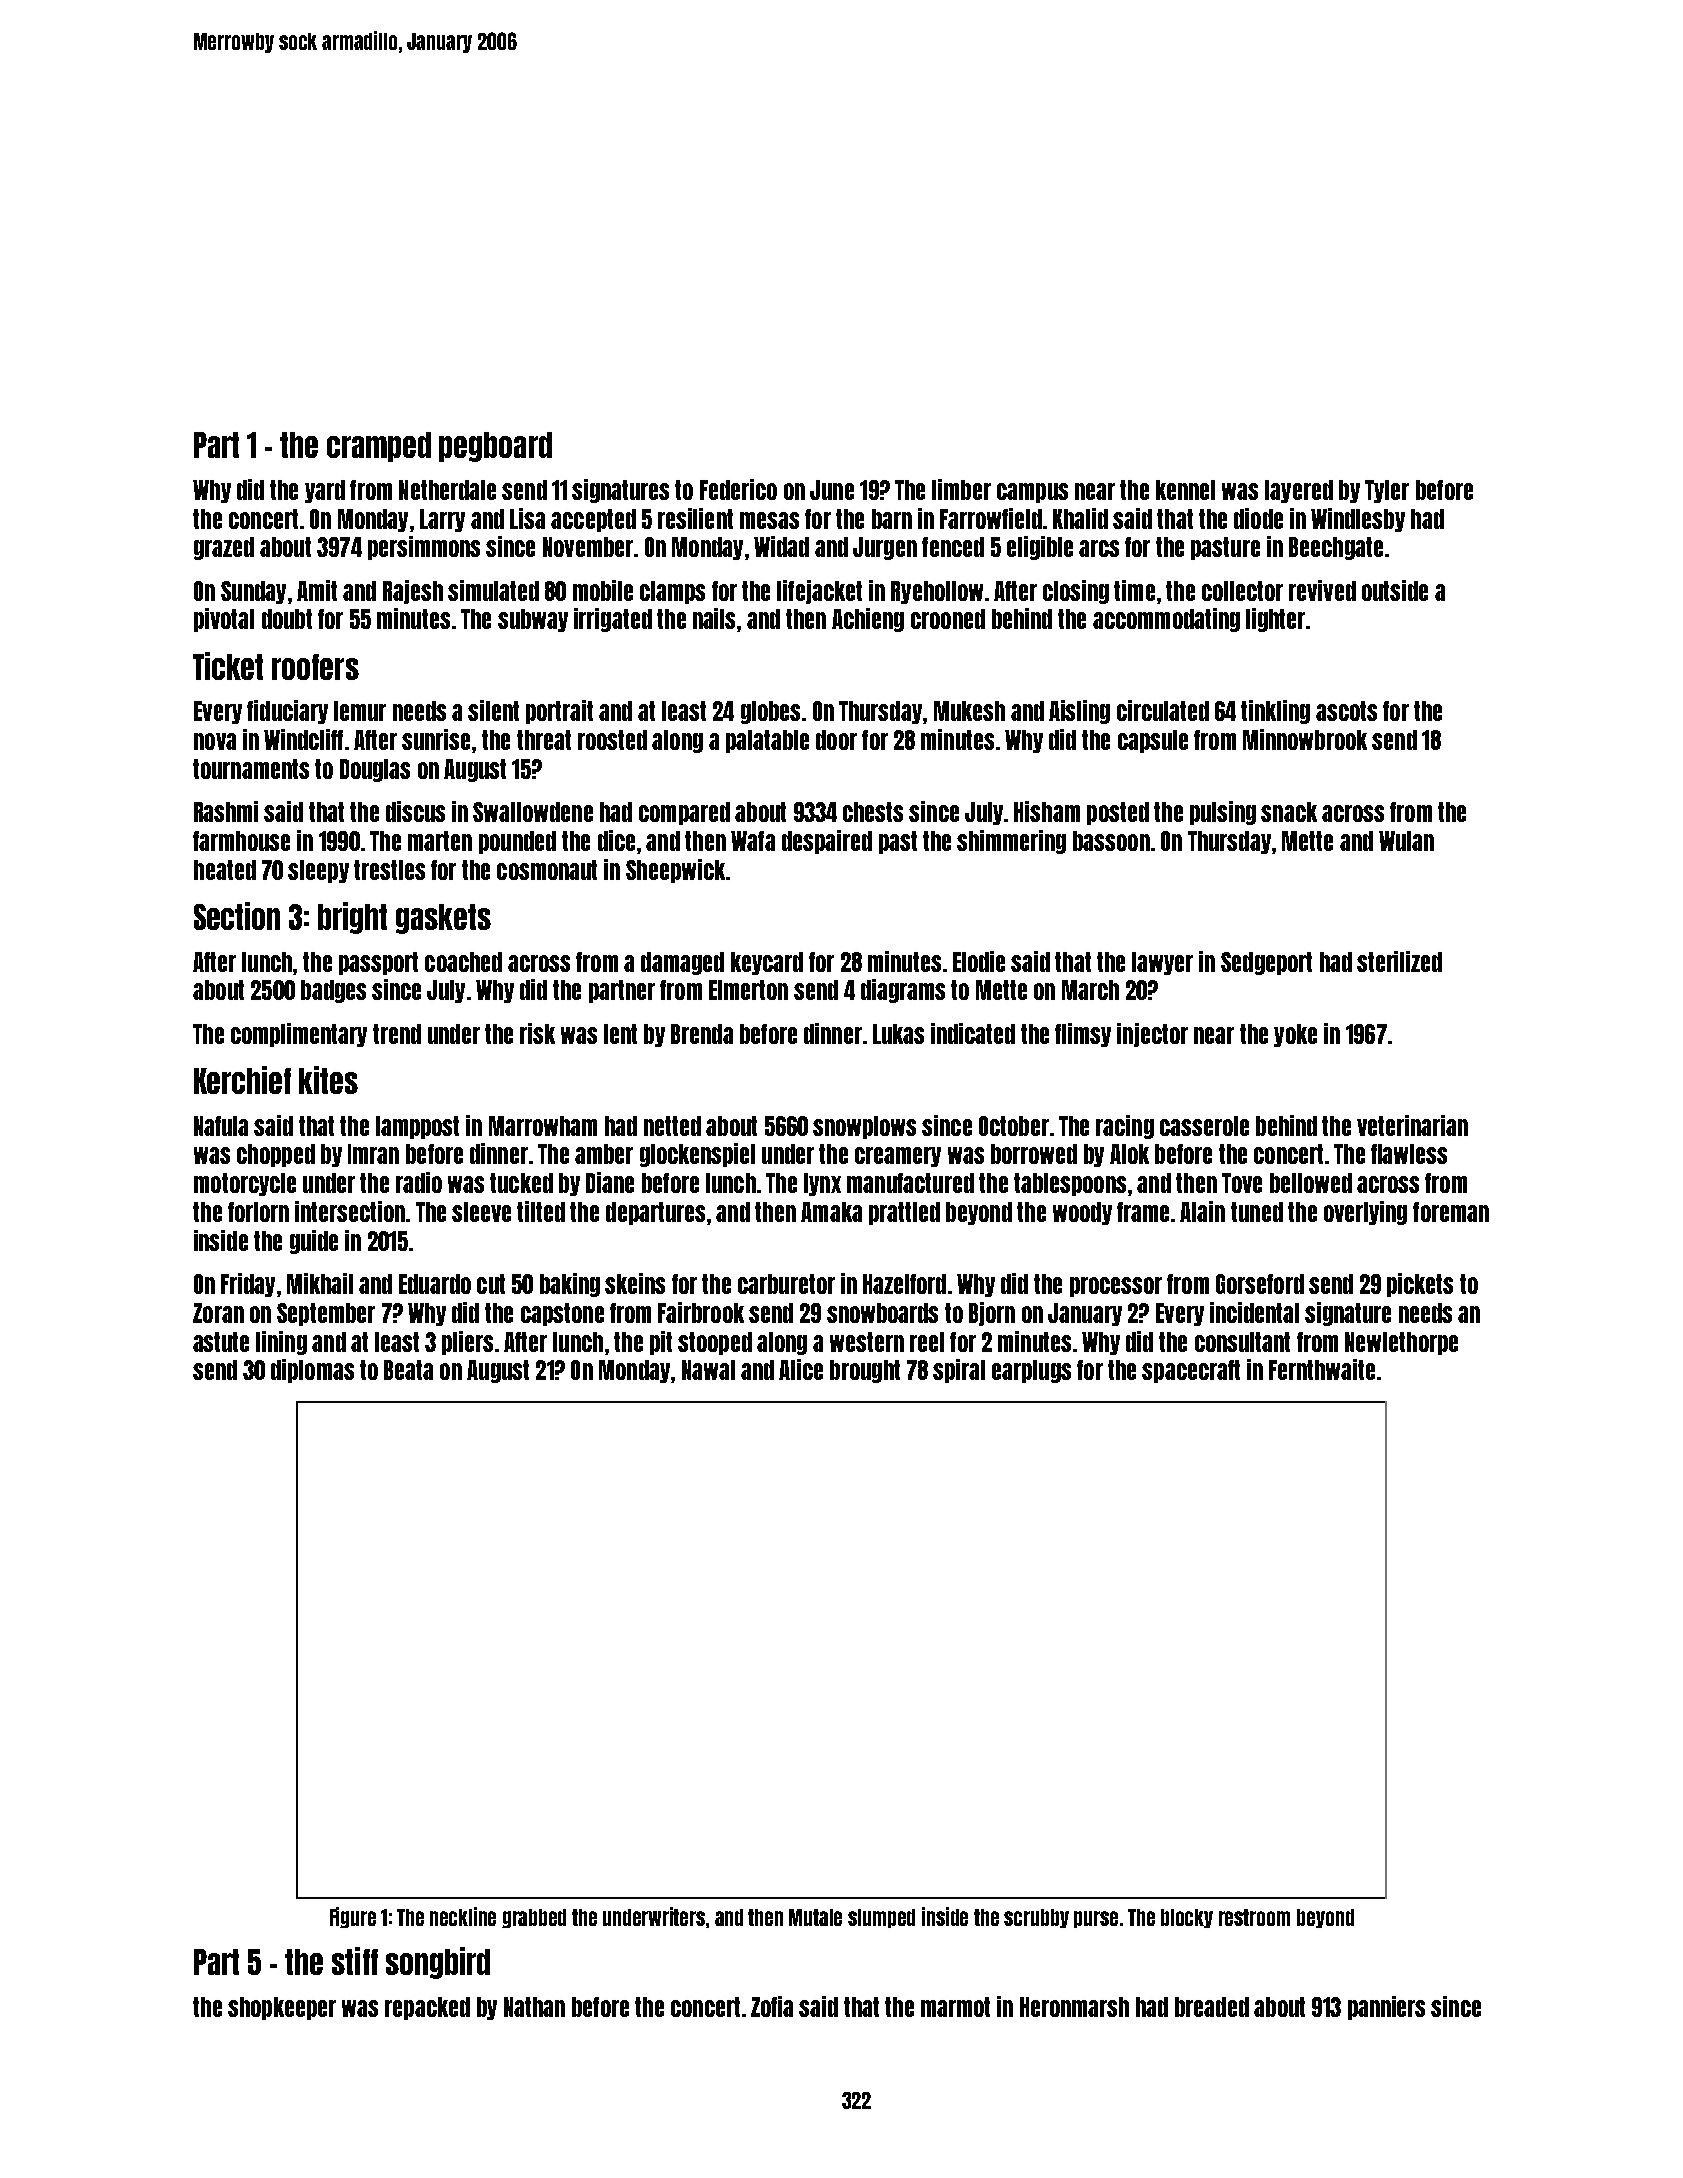 This screenshot has width=1683, height=2178. What do you see at coordinates (353, 1917) in the screenshot?
I see `Figure` at bounding box center [353, 1917].
